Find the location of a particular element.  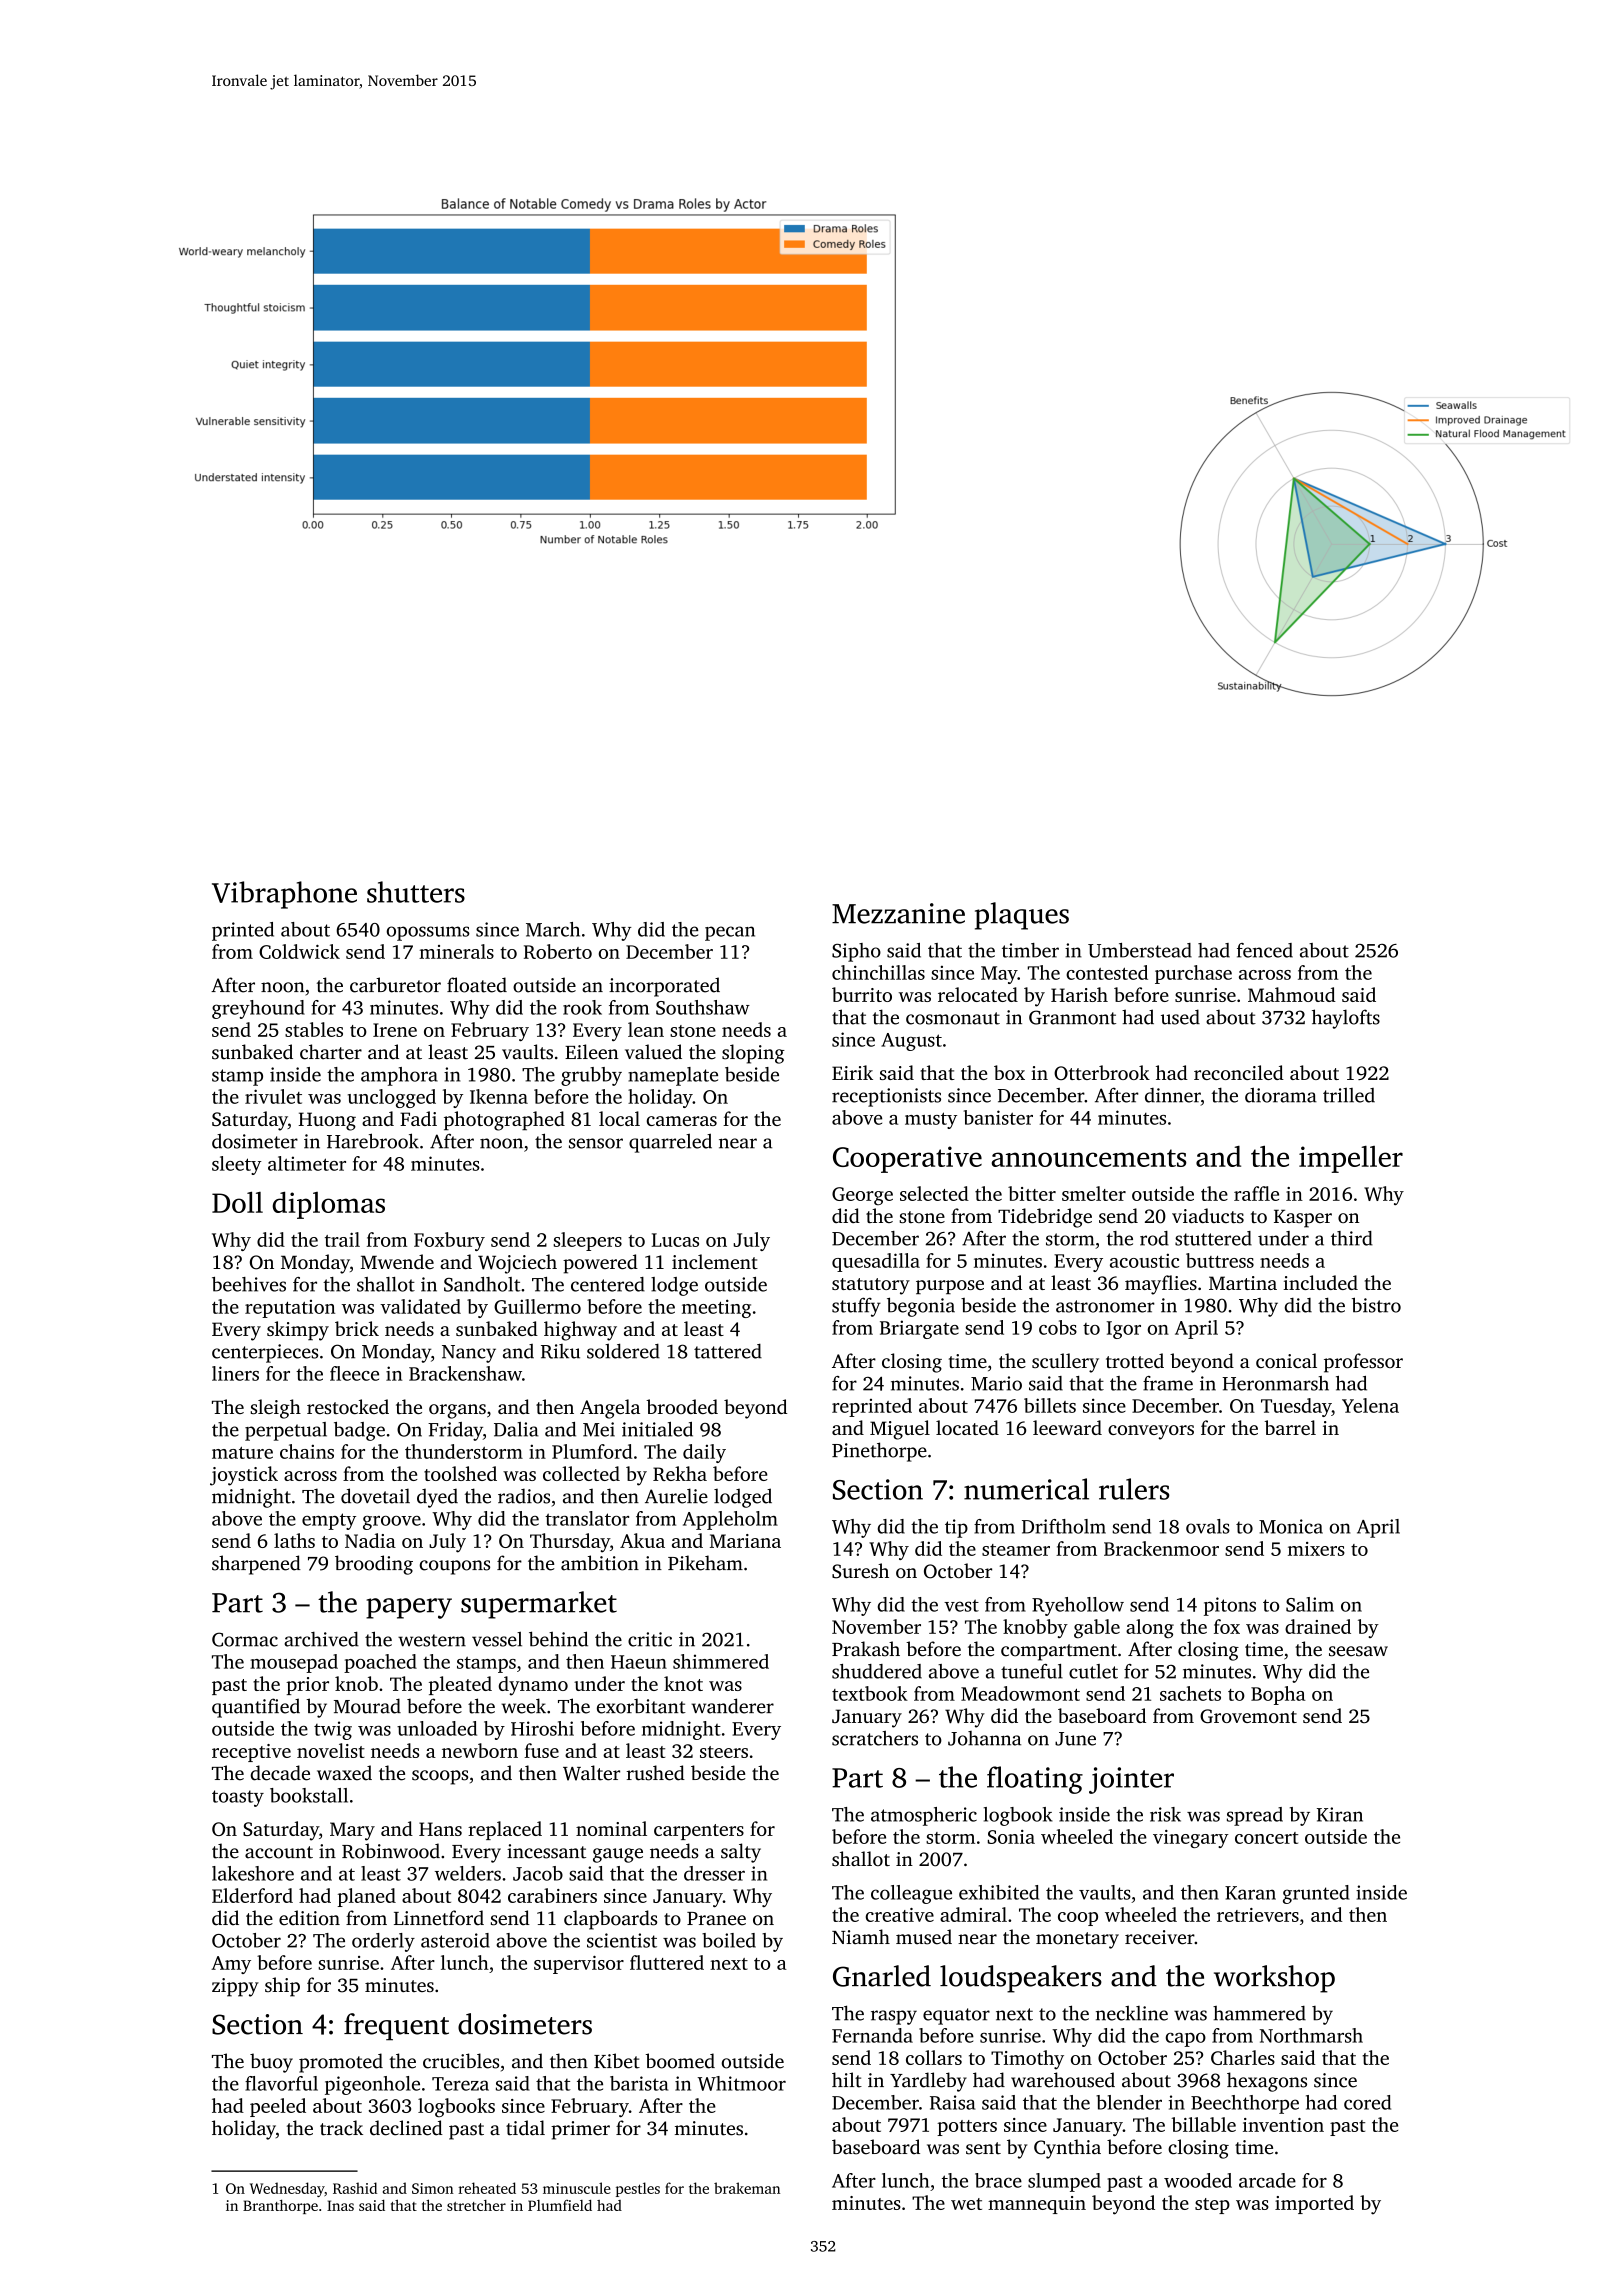

Guillermo is located at coordinates (537, 1306).
